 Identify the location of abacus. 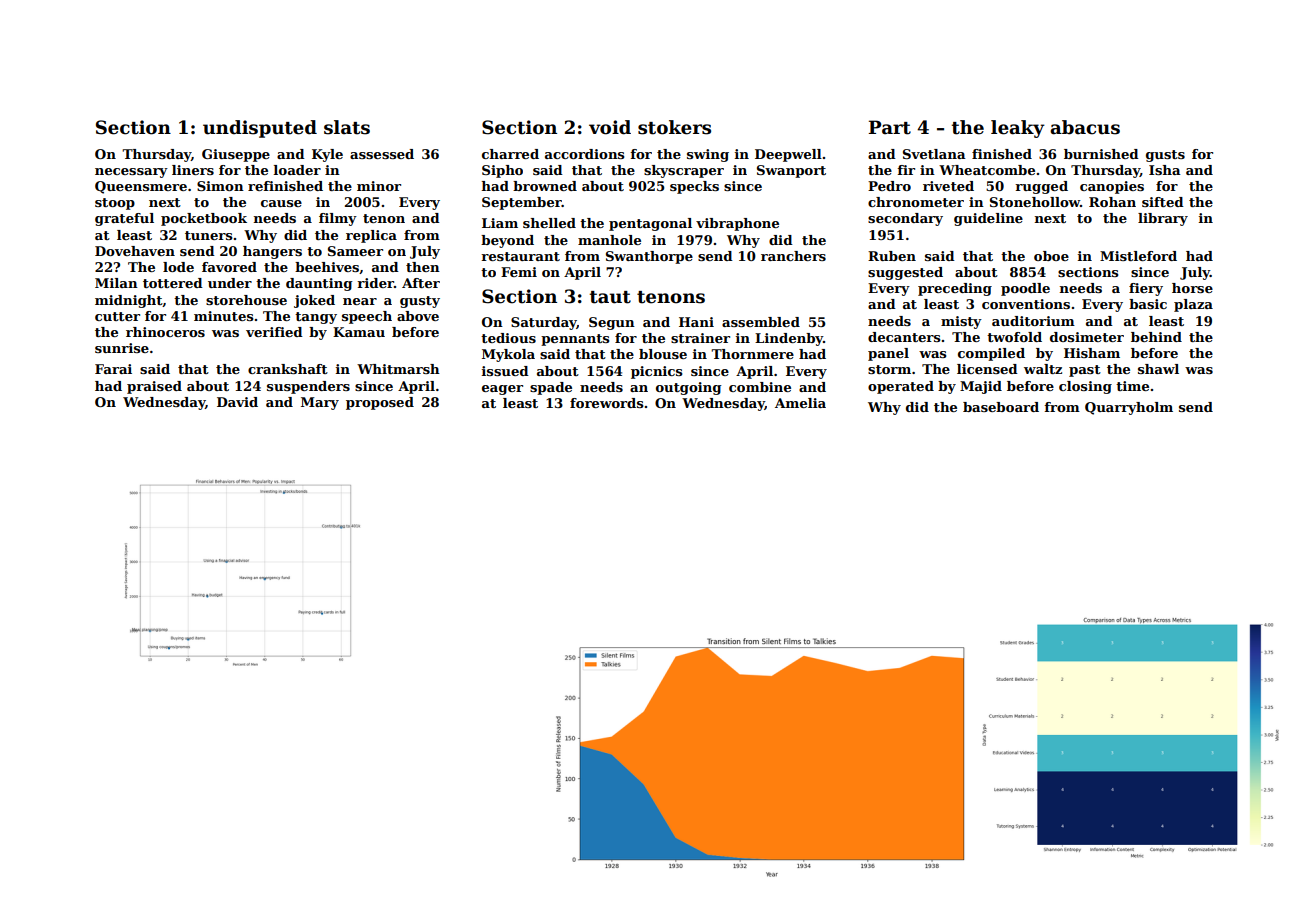
(1085, 127).
